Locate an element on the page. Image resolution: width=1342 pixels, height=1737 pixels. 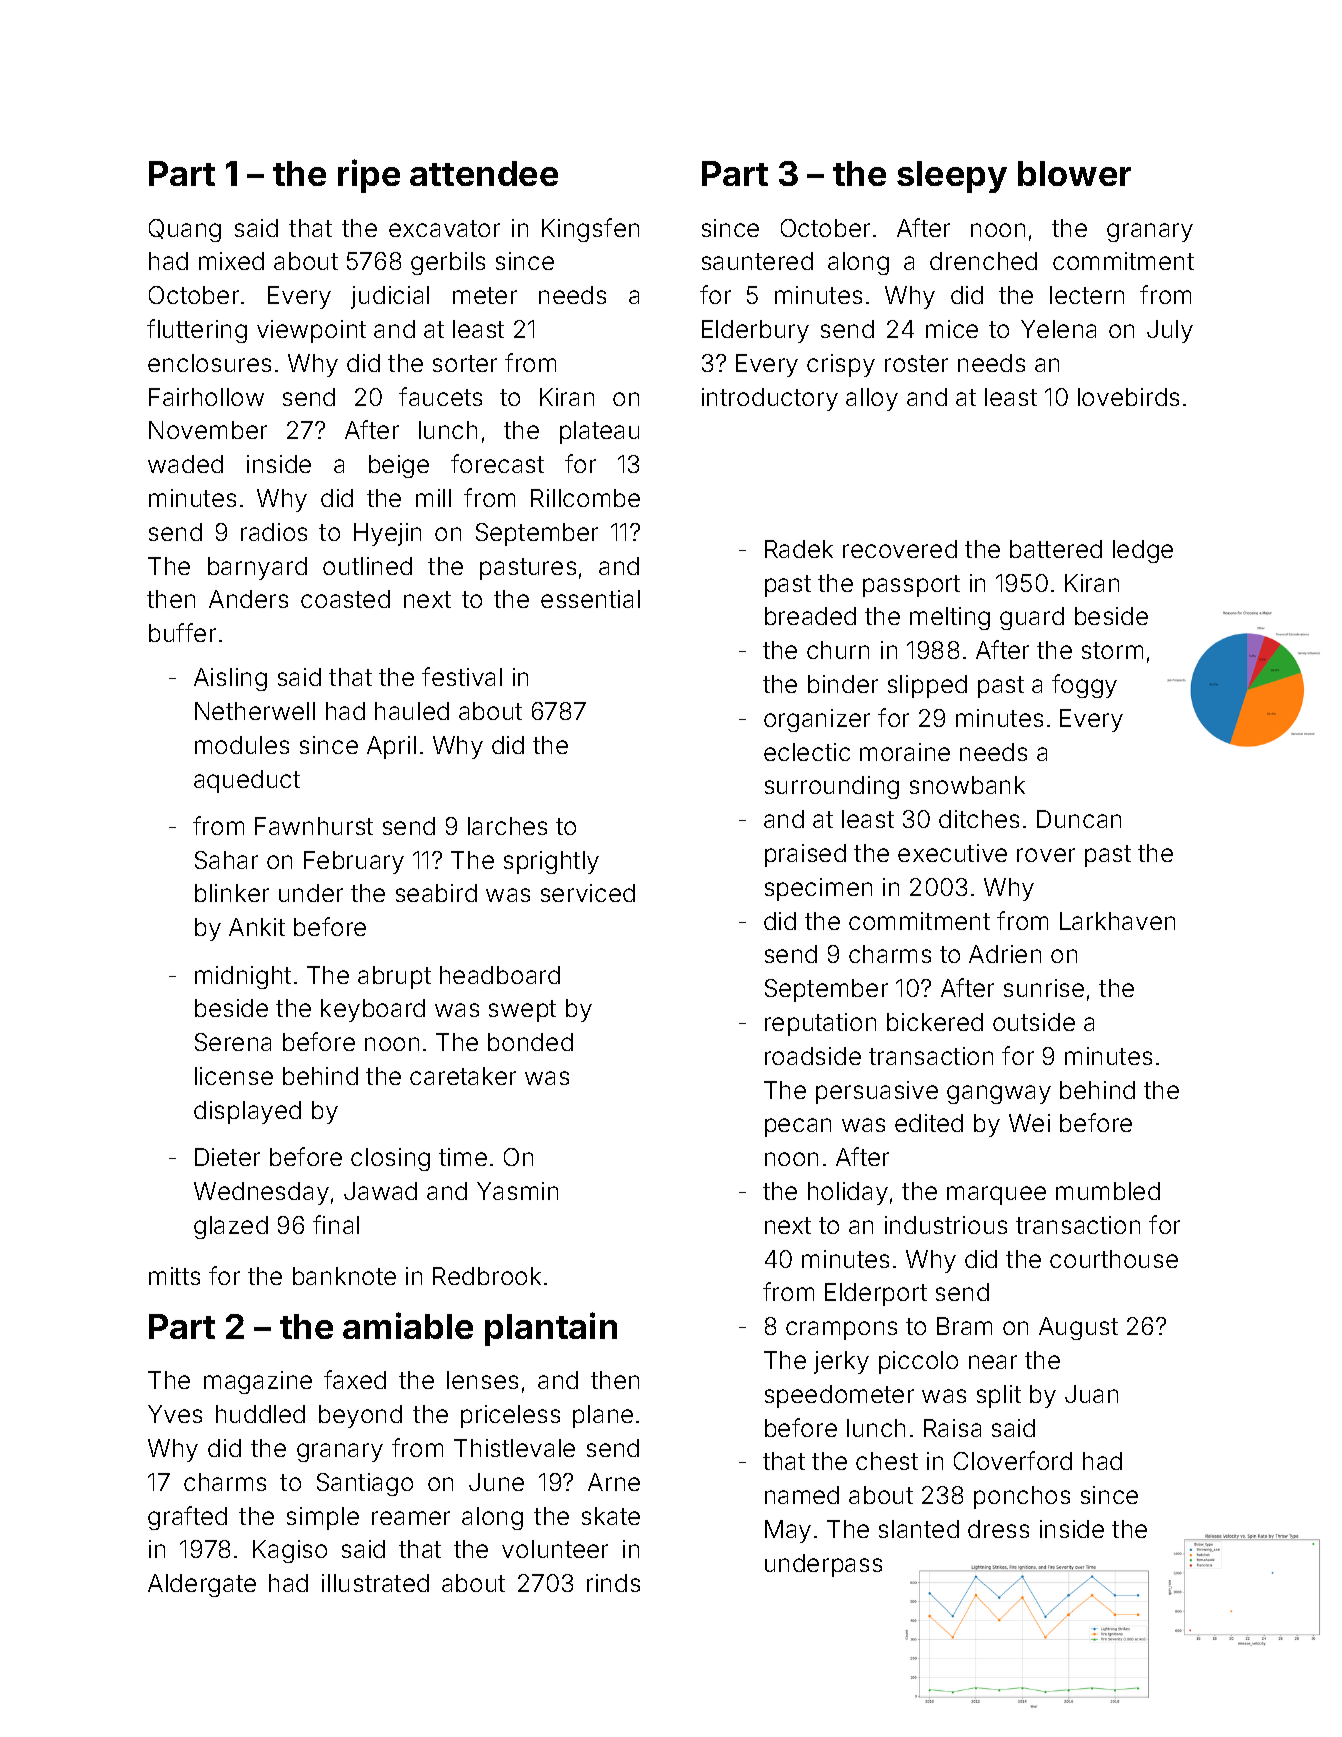
sleepy is located at coordinates (952, 177).
